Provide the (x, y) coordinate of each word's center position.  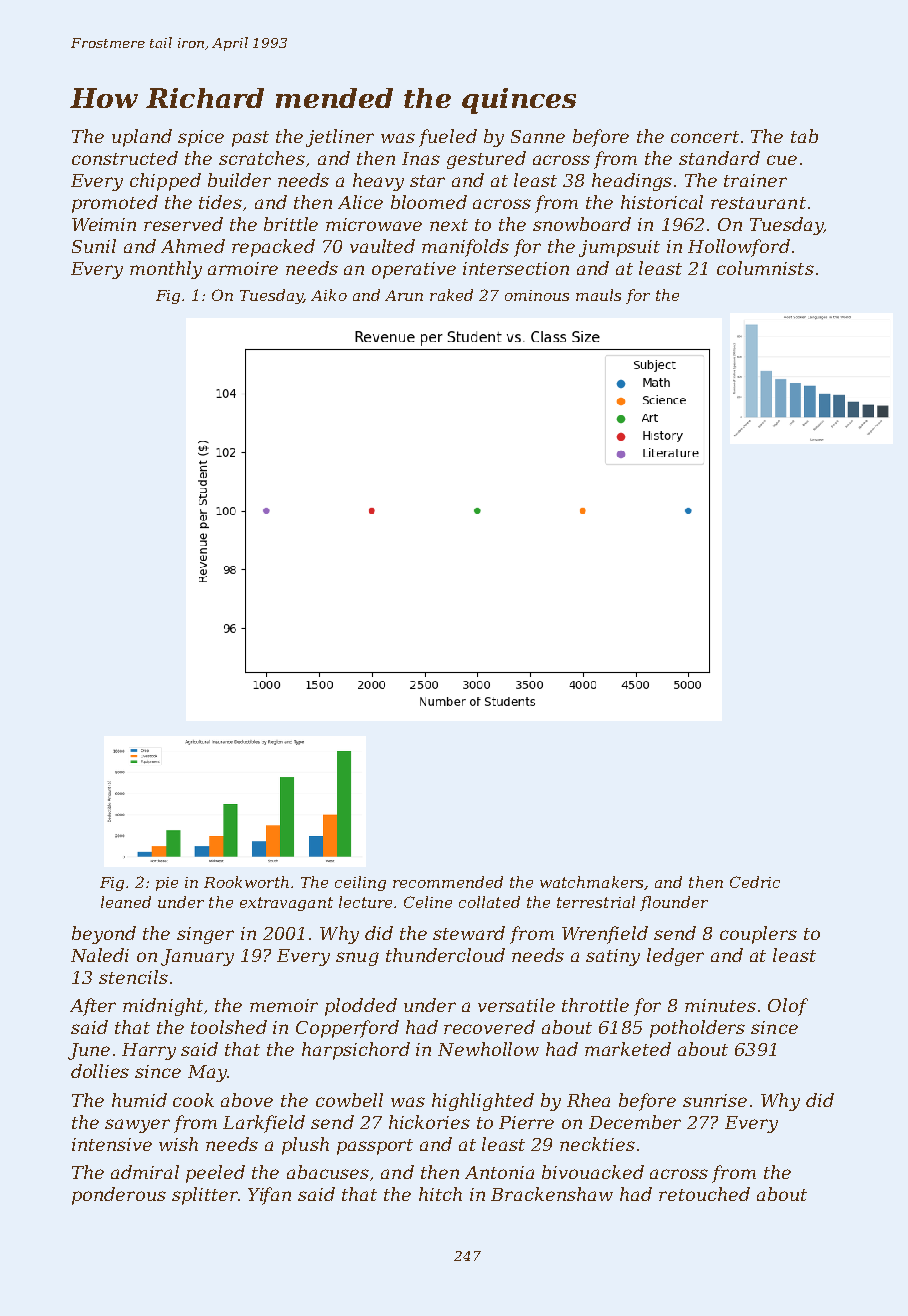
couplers (758, 935)
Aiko (329, 295)
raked (451, 295)
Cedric (755, 882)
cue (782, 160)
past (250, 139)
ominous (537, 295)
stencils (133, 977)
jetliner (340, 138)
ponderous (119, 1196)
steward (469, 933)
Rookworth (246, 882)
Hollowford (739, 248)
